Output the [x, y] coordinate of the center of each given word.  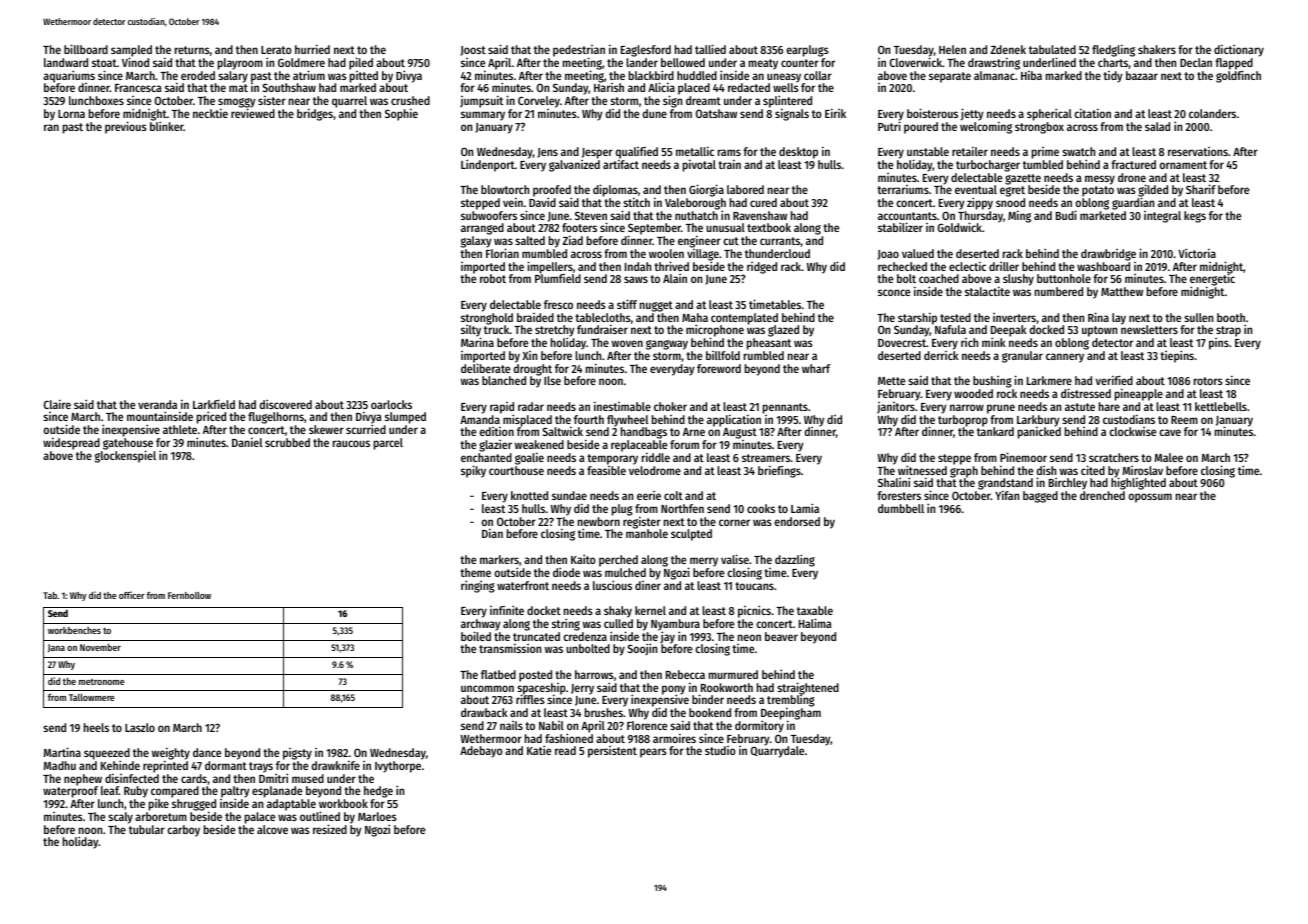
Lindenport [488, 165]
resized [330, 829]
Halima [815, 623]
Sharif [1201, 189]
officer [132, 595]
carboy [183, 831]
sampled [131, 51]
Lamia [805, 508]
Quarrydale [777, 752]
